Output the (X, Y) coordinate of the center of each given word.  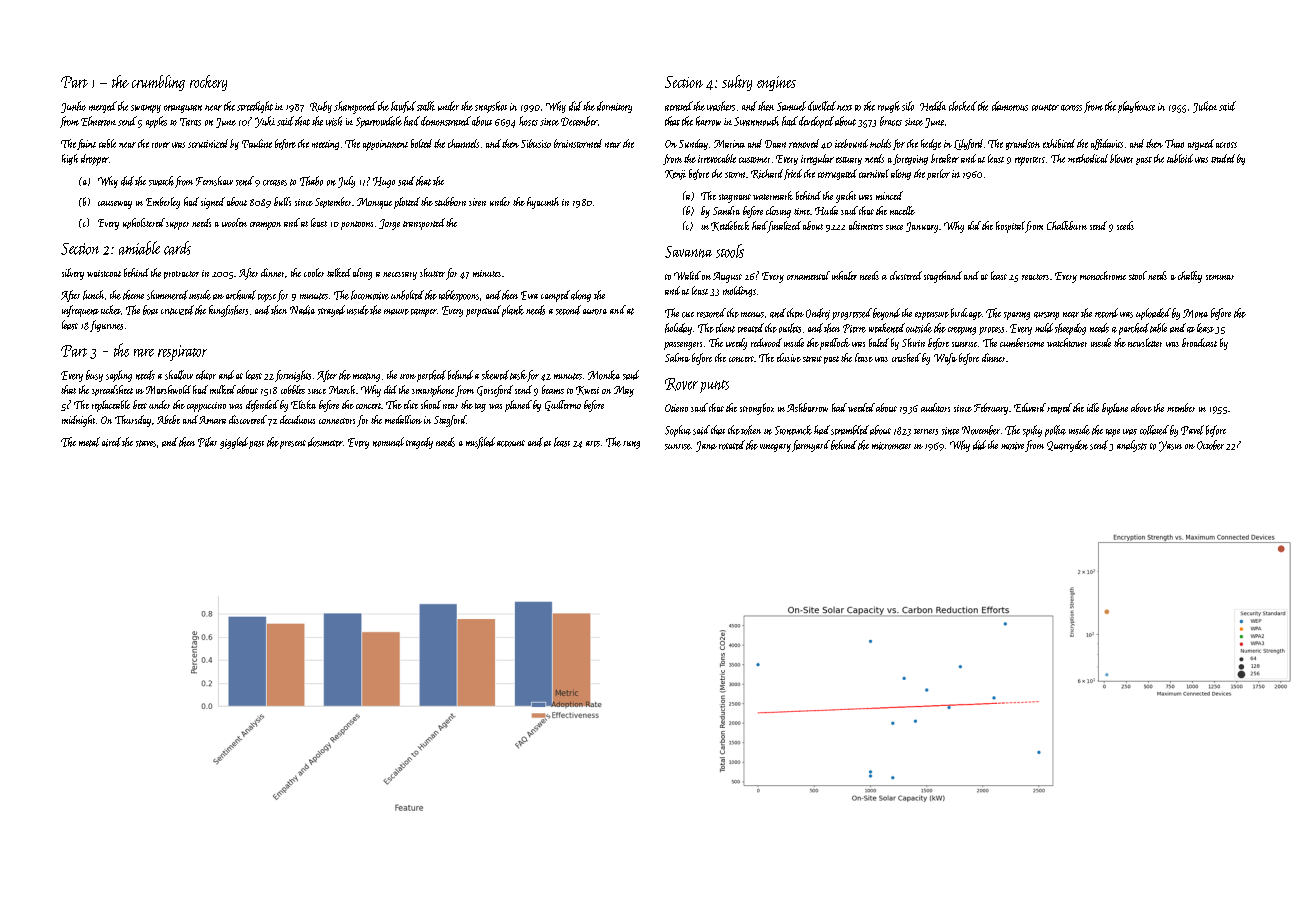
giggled (234, 443)
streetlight (255, 107)
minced (889, 195)
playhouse (1136, 107)
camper (424, 313)
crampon (265, 226)
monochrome (1103, 275)
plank (513, 311)
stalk (426, 106)
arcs (593, 444)
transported (424, 224)
